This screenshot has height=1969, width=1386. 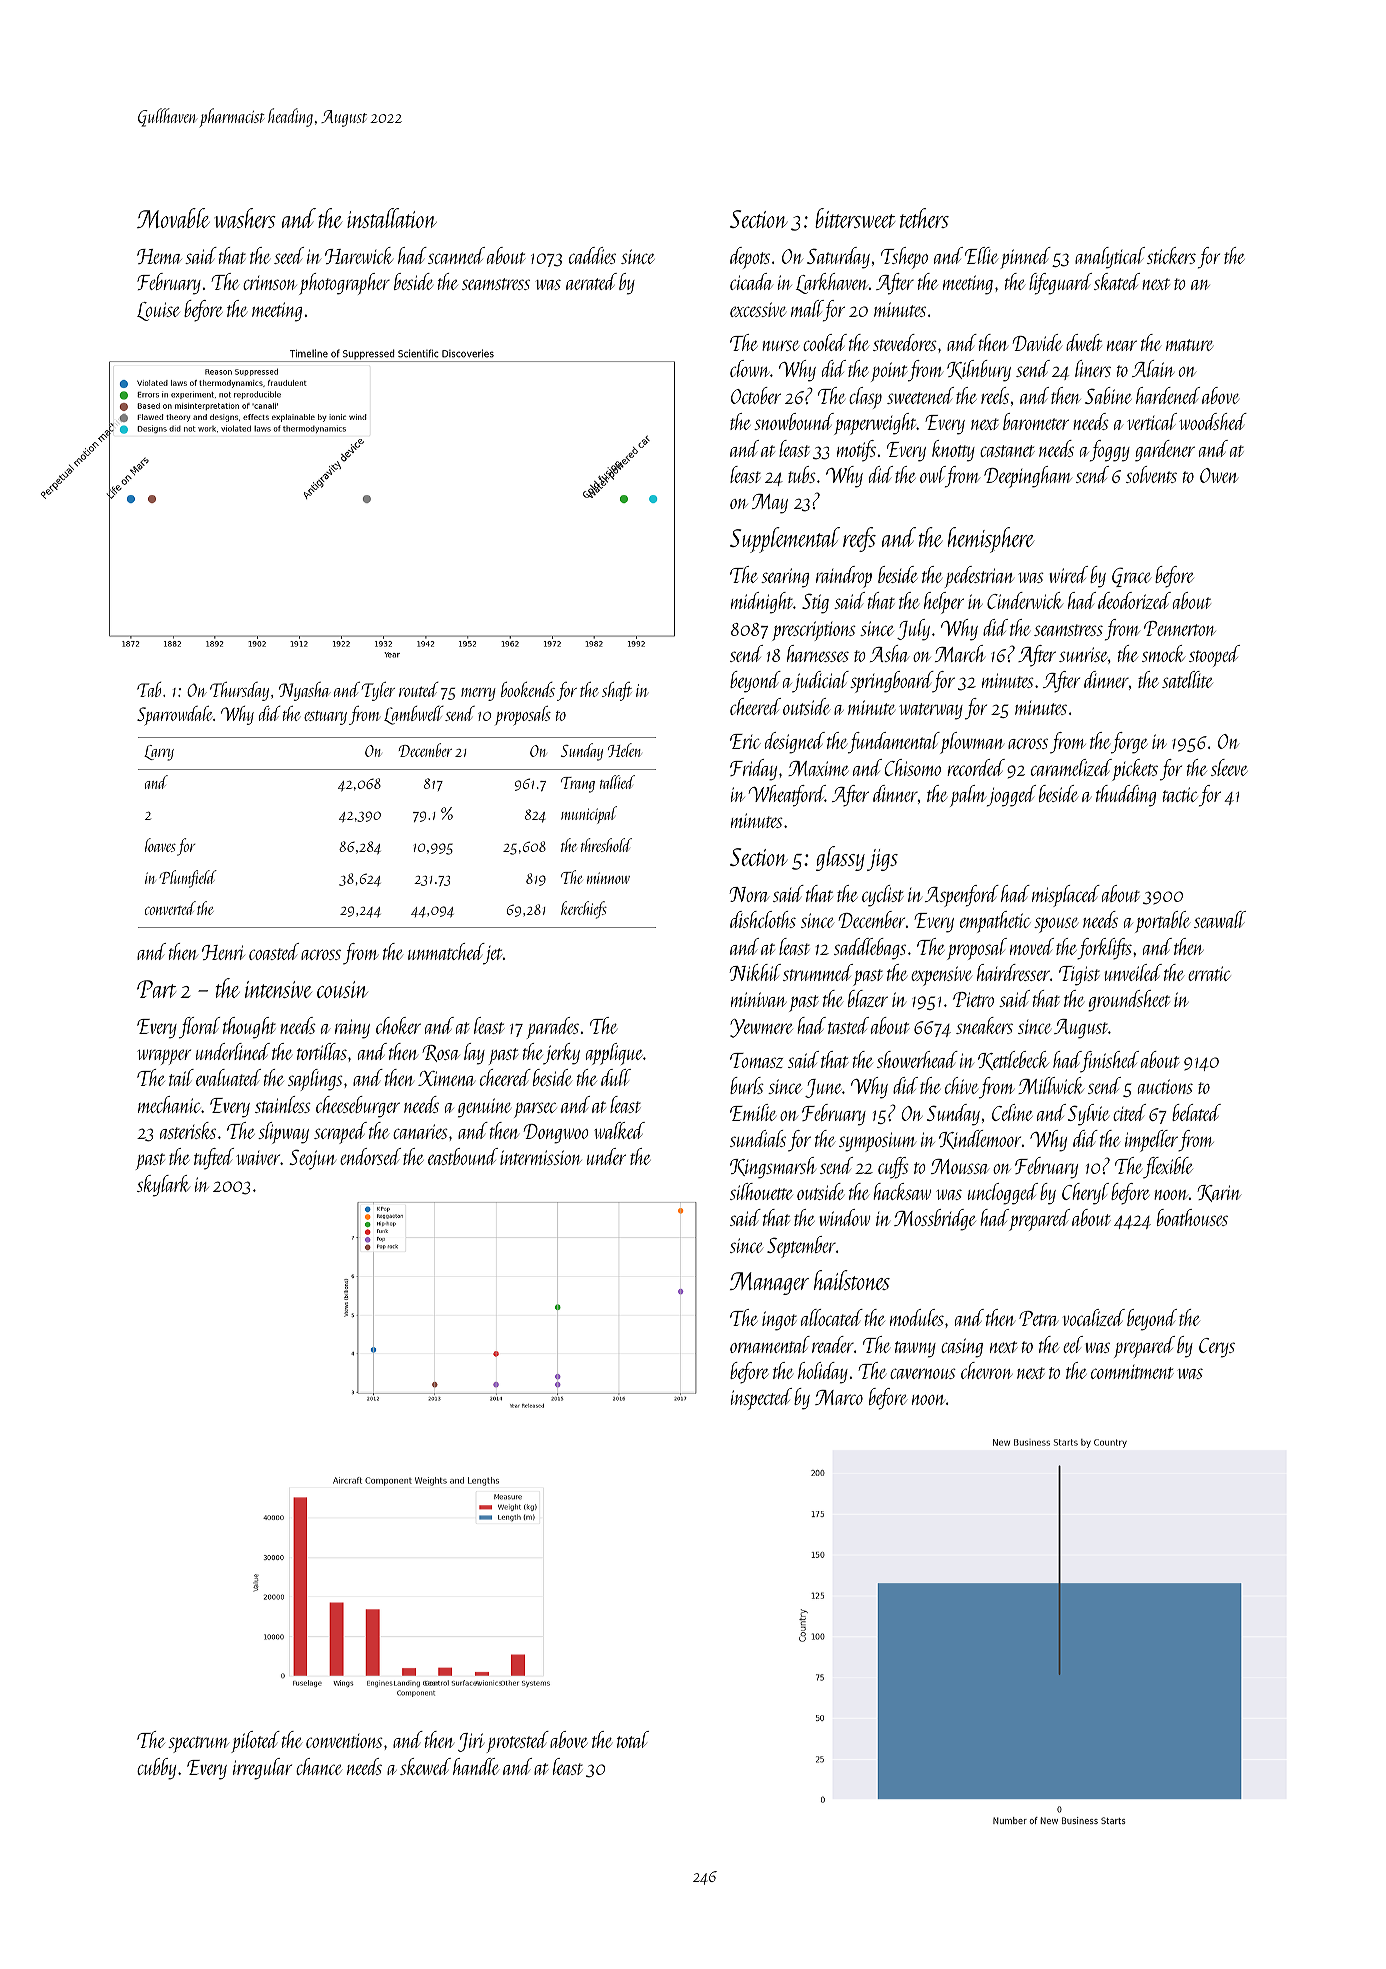 I want to click on Pietro, so click(x=973, y=999).
